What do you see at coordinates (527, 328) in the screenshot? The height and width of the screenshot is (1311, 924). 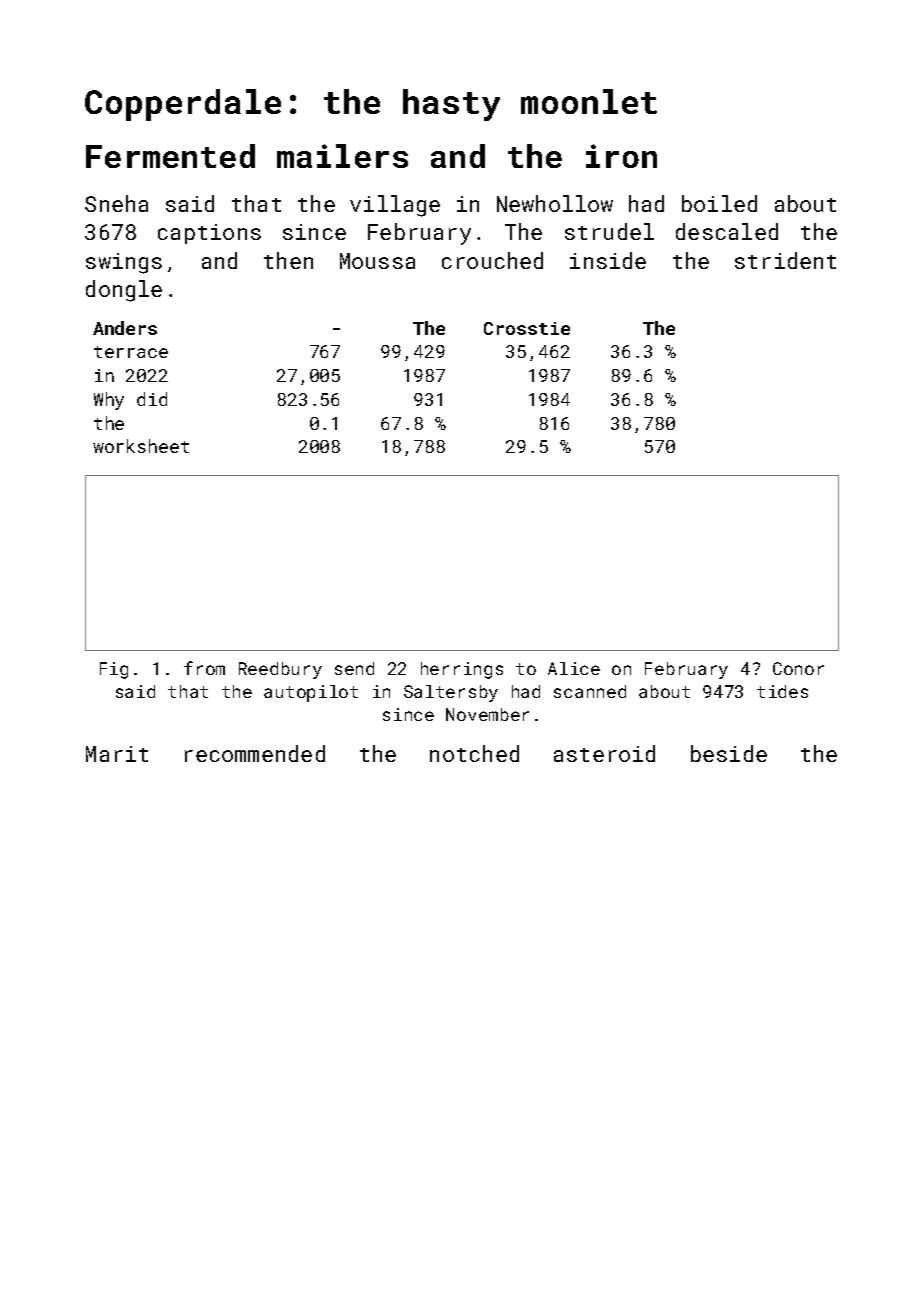 I see `Crosstie` at bounding box center [527, 328].
